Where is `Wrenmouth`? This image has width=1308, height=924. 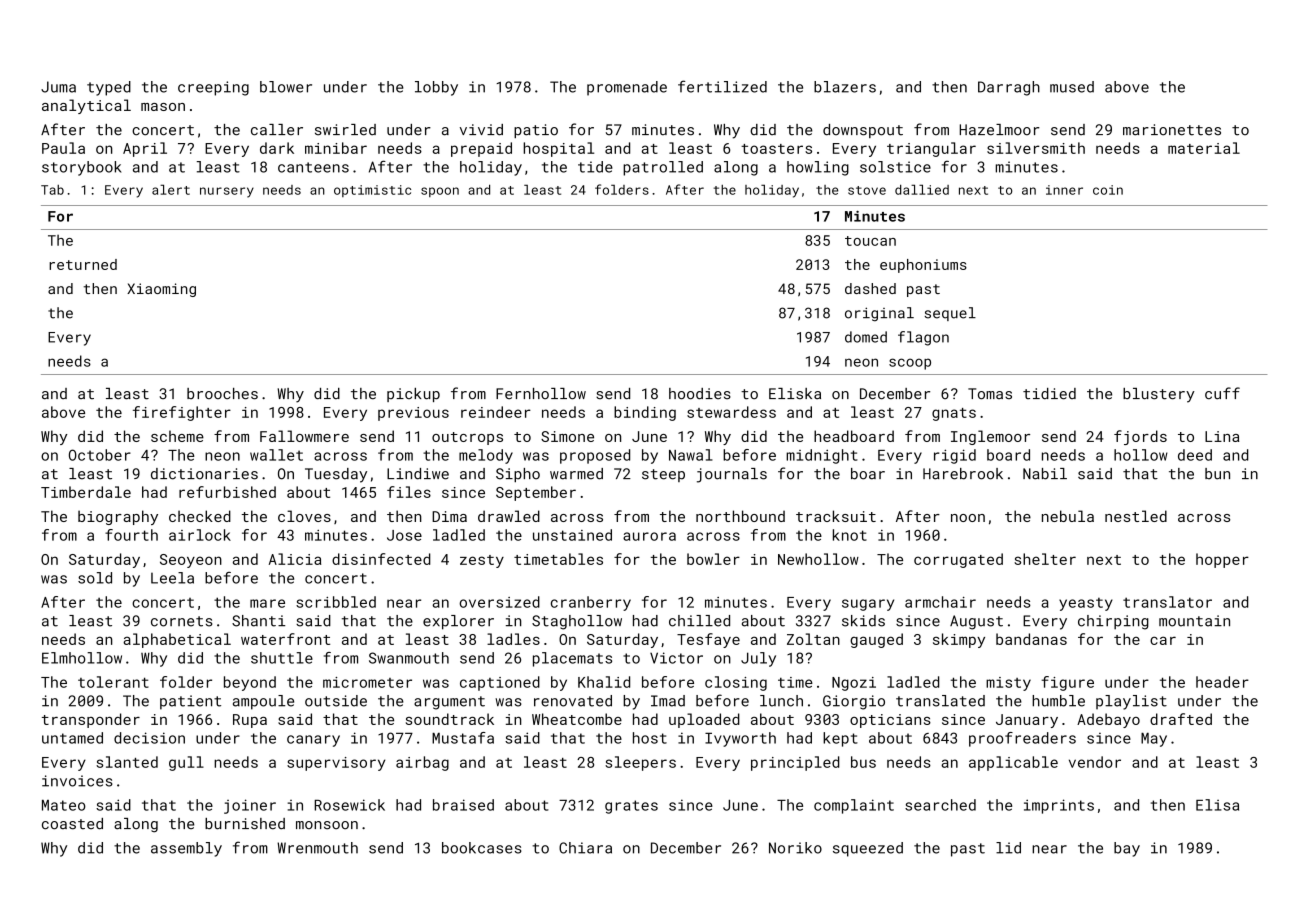
Wrenmouth is located at coordinates (317, 848).
